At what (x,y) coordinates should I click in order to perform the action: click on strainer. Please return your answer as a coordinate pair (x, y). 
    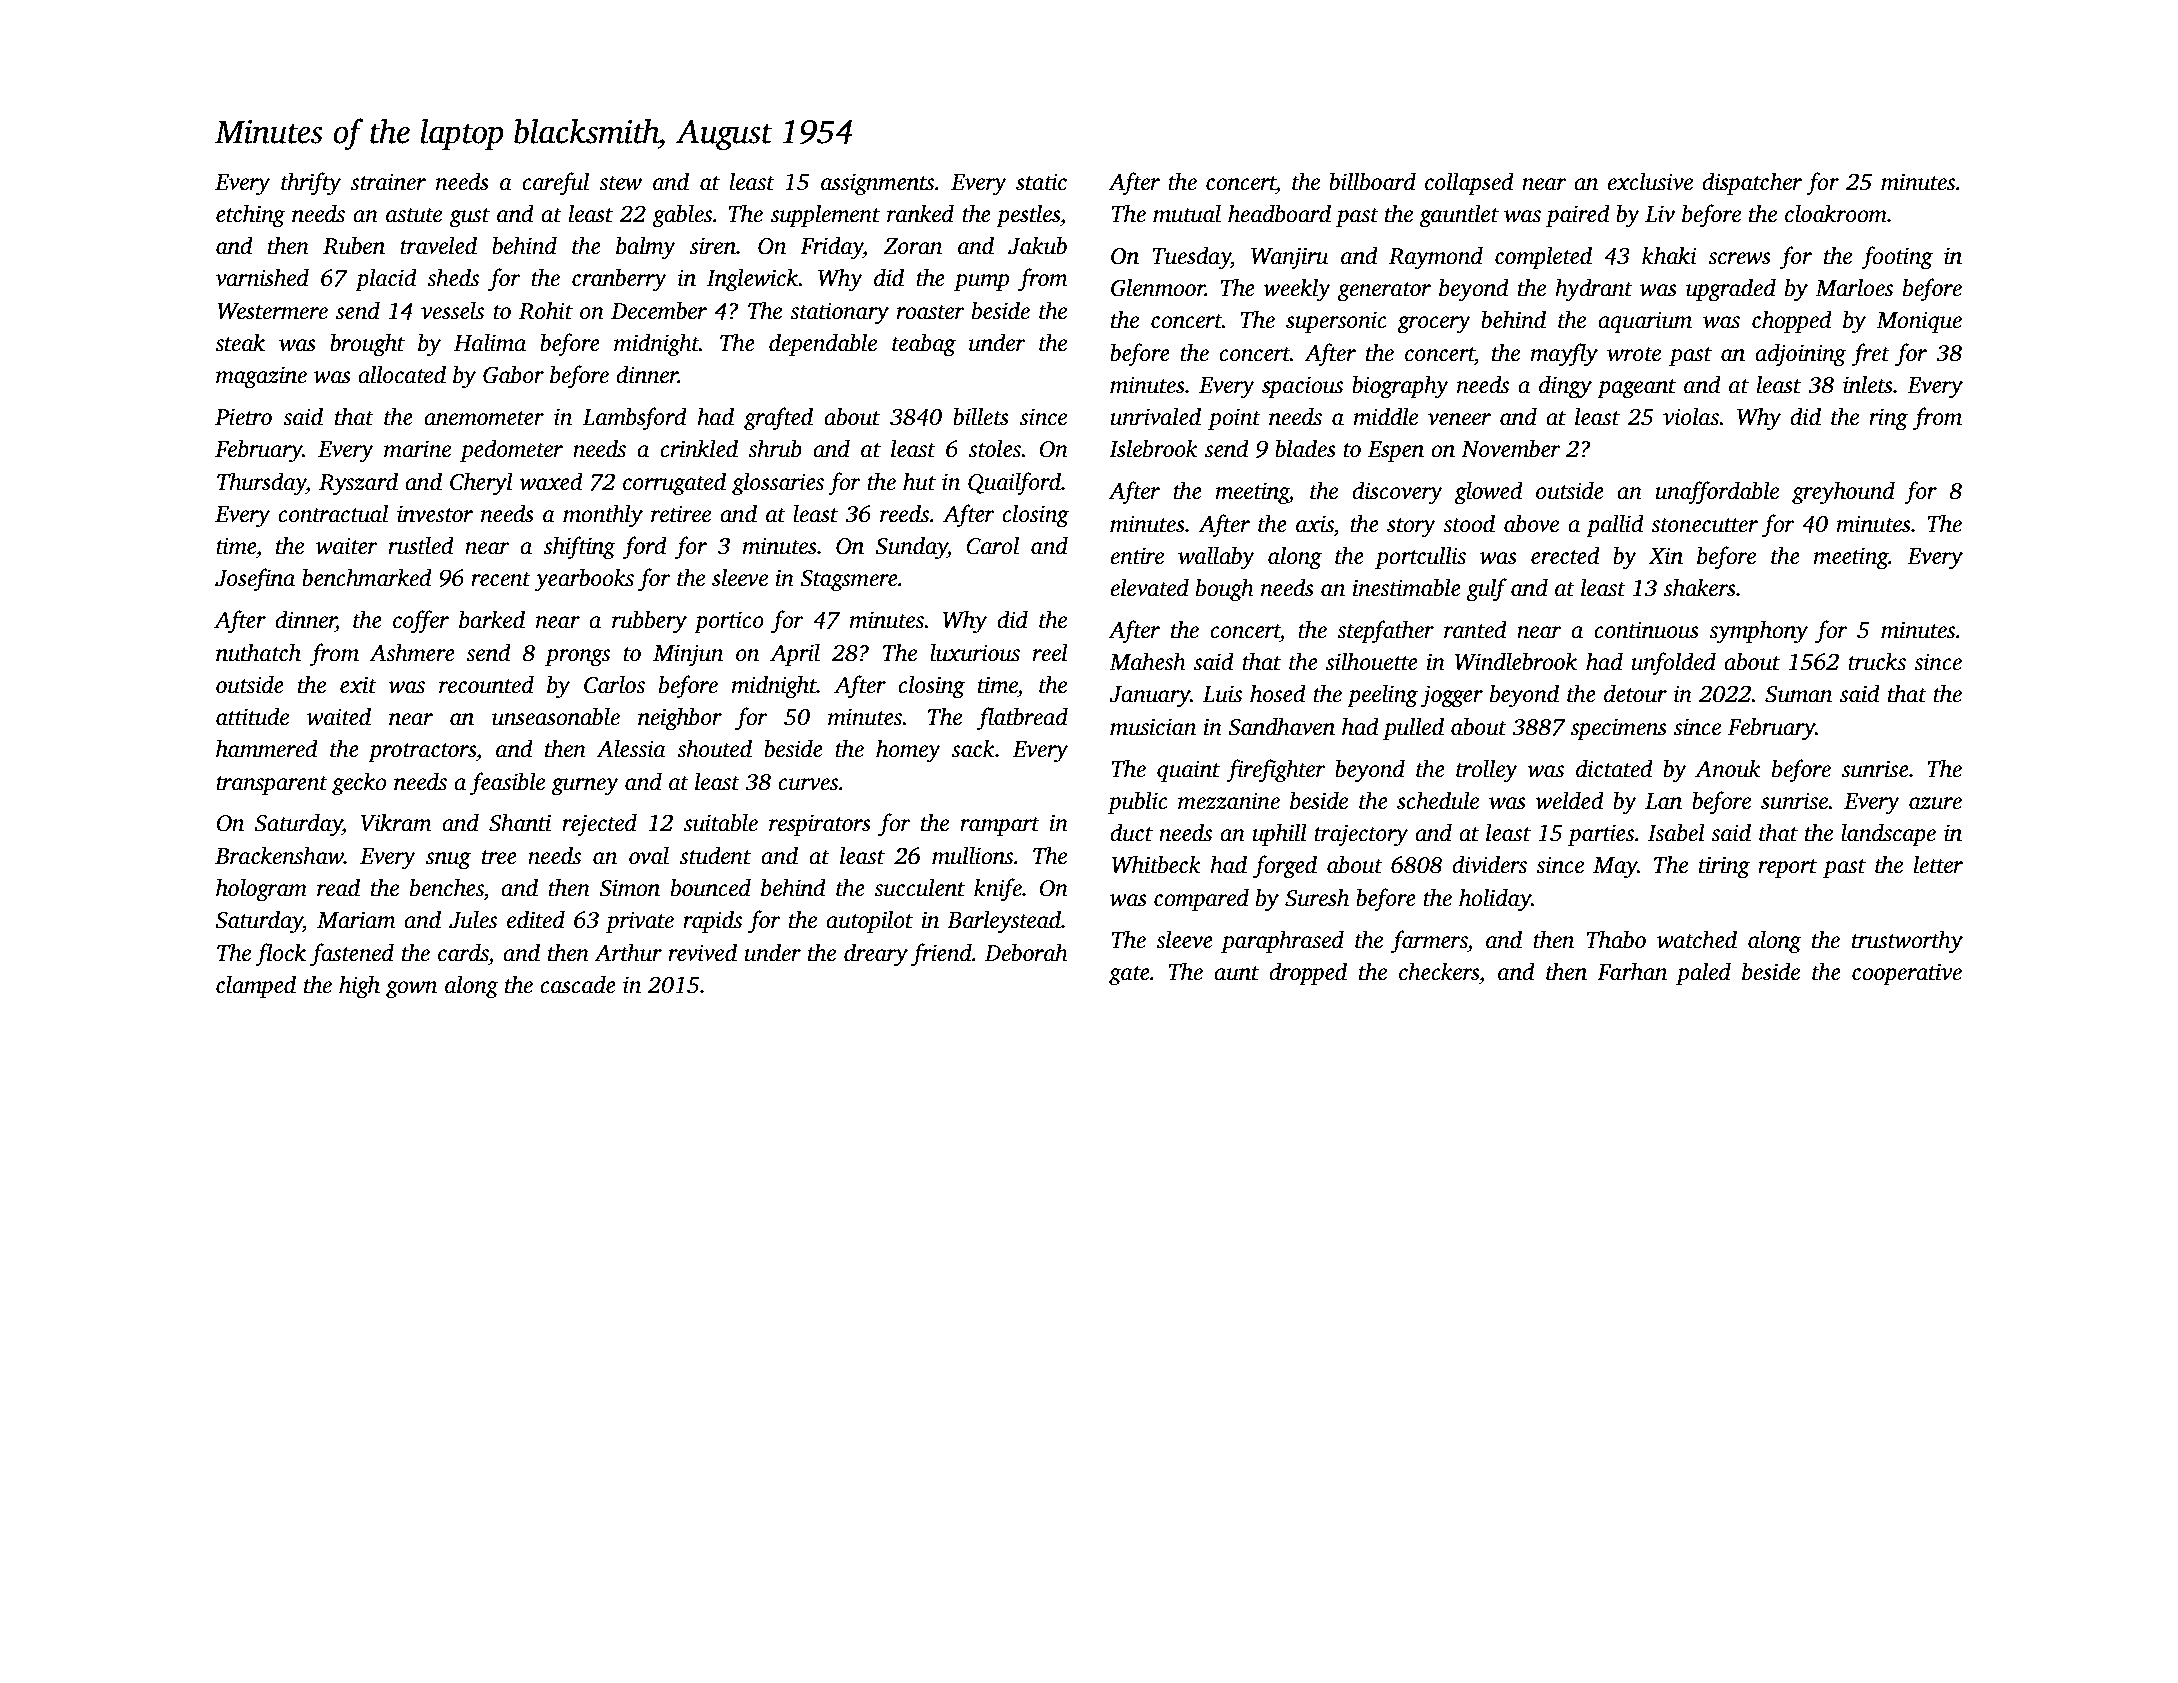
    Looking at the image, I should click on (388, 182).
